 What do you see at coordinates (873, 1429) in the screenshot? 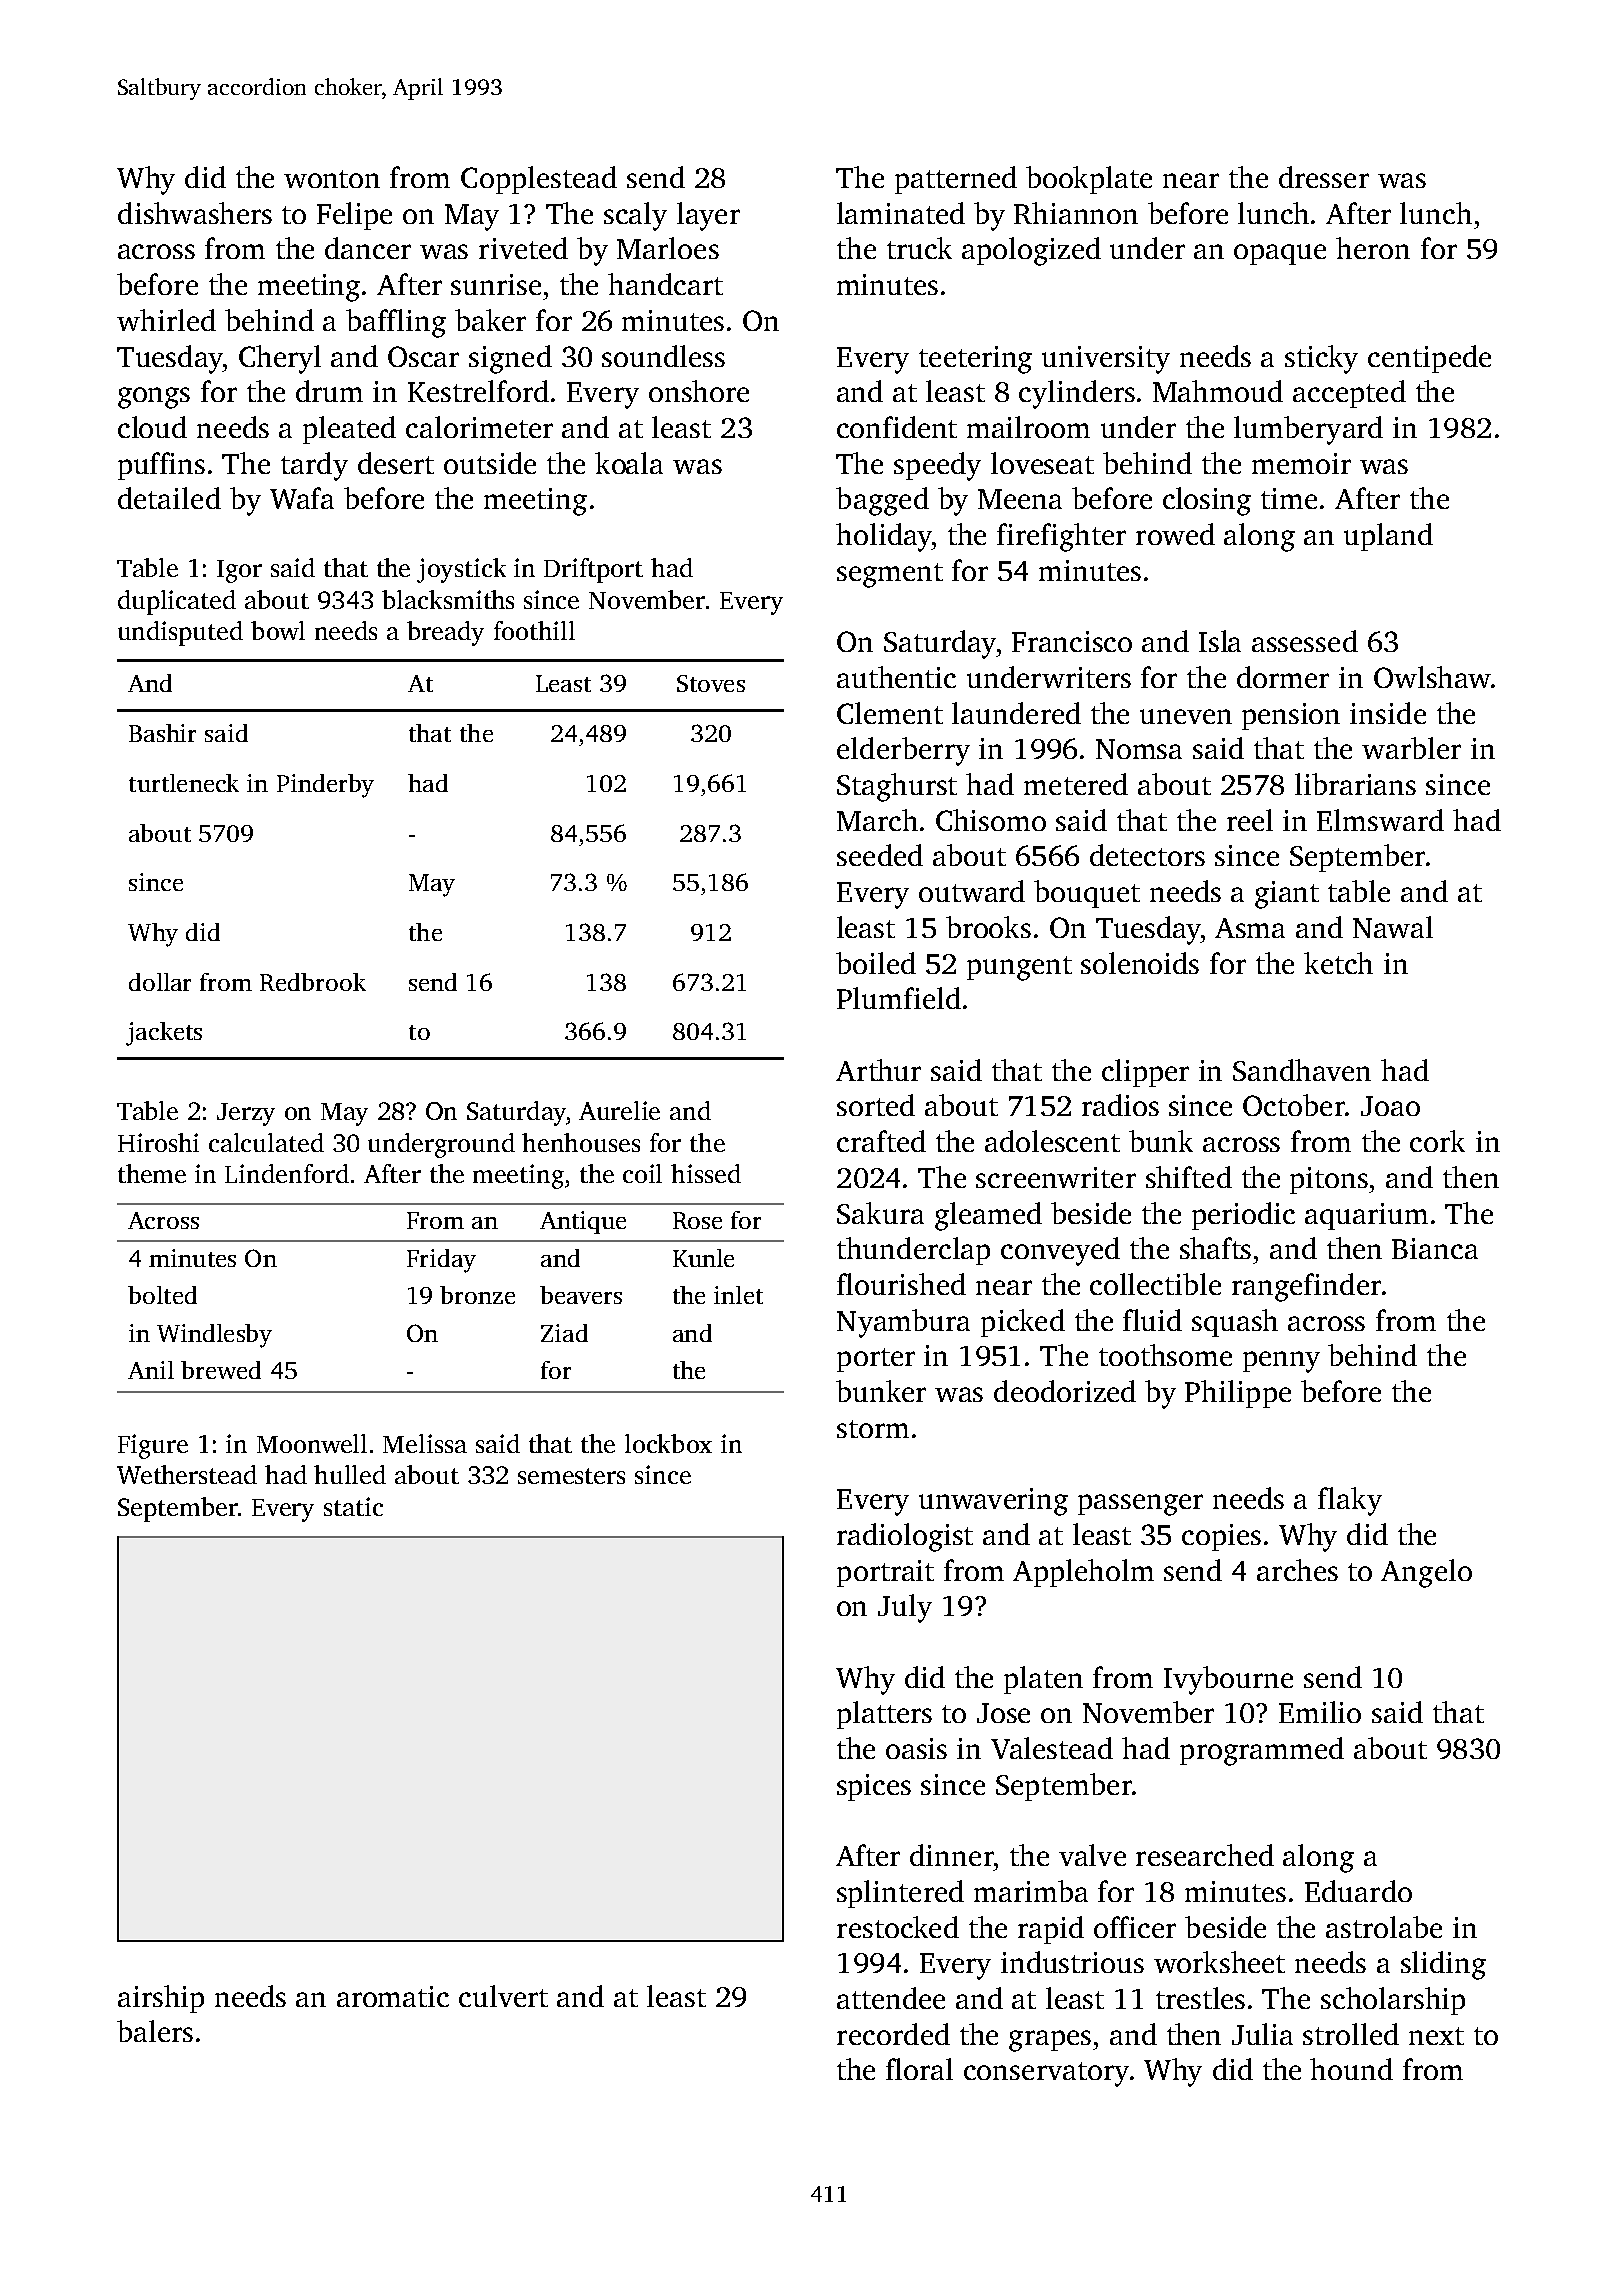
I see `storm` at bounding box center [873, 1429].
